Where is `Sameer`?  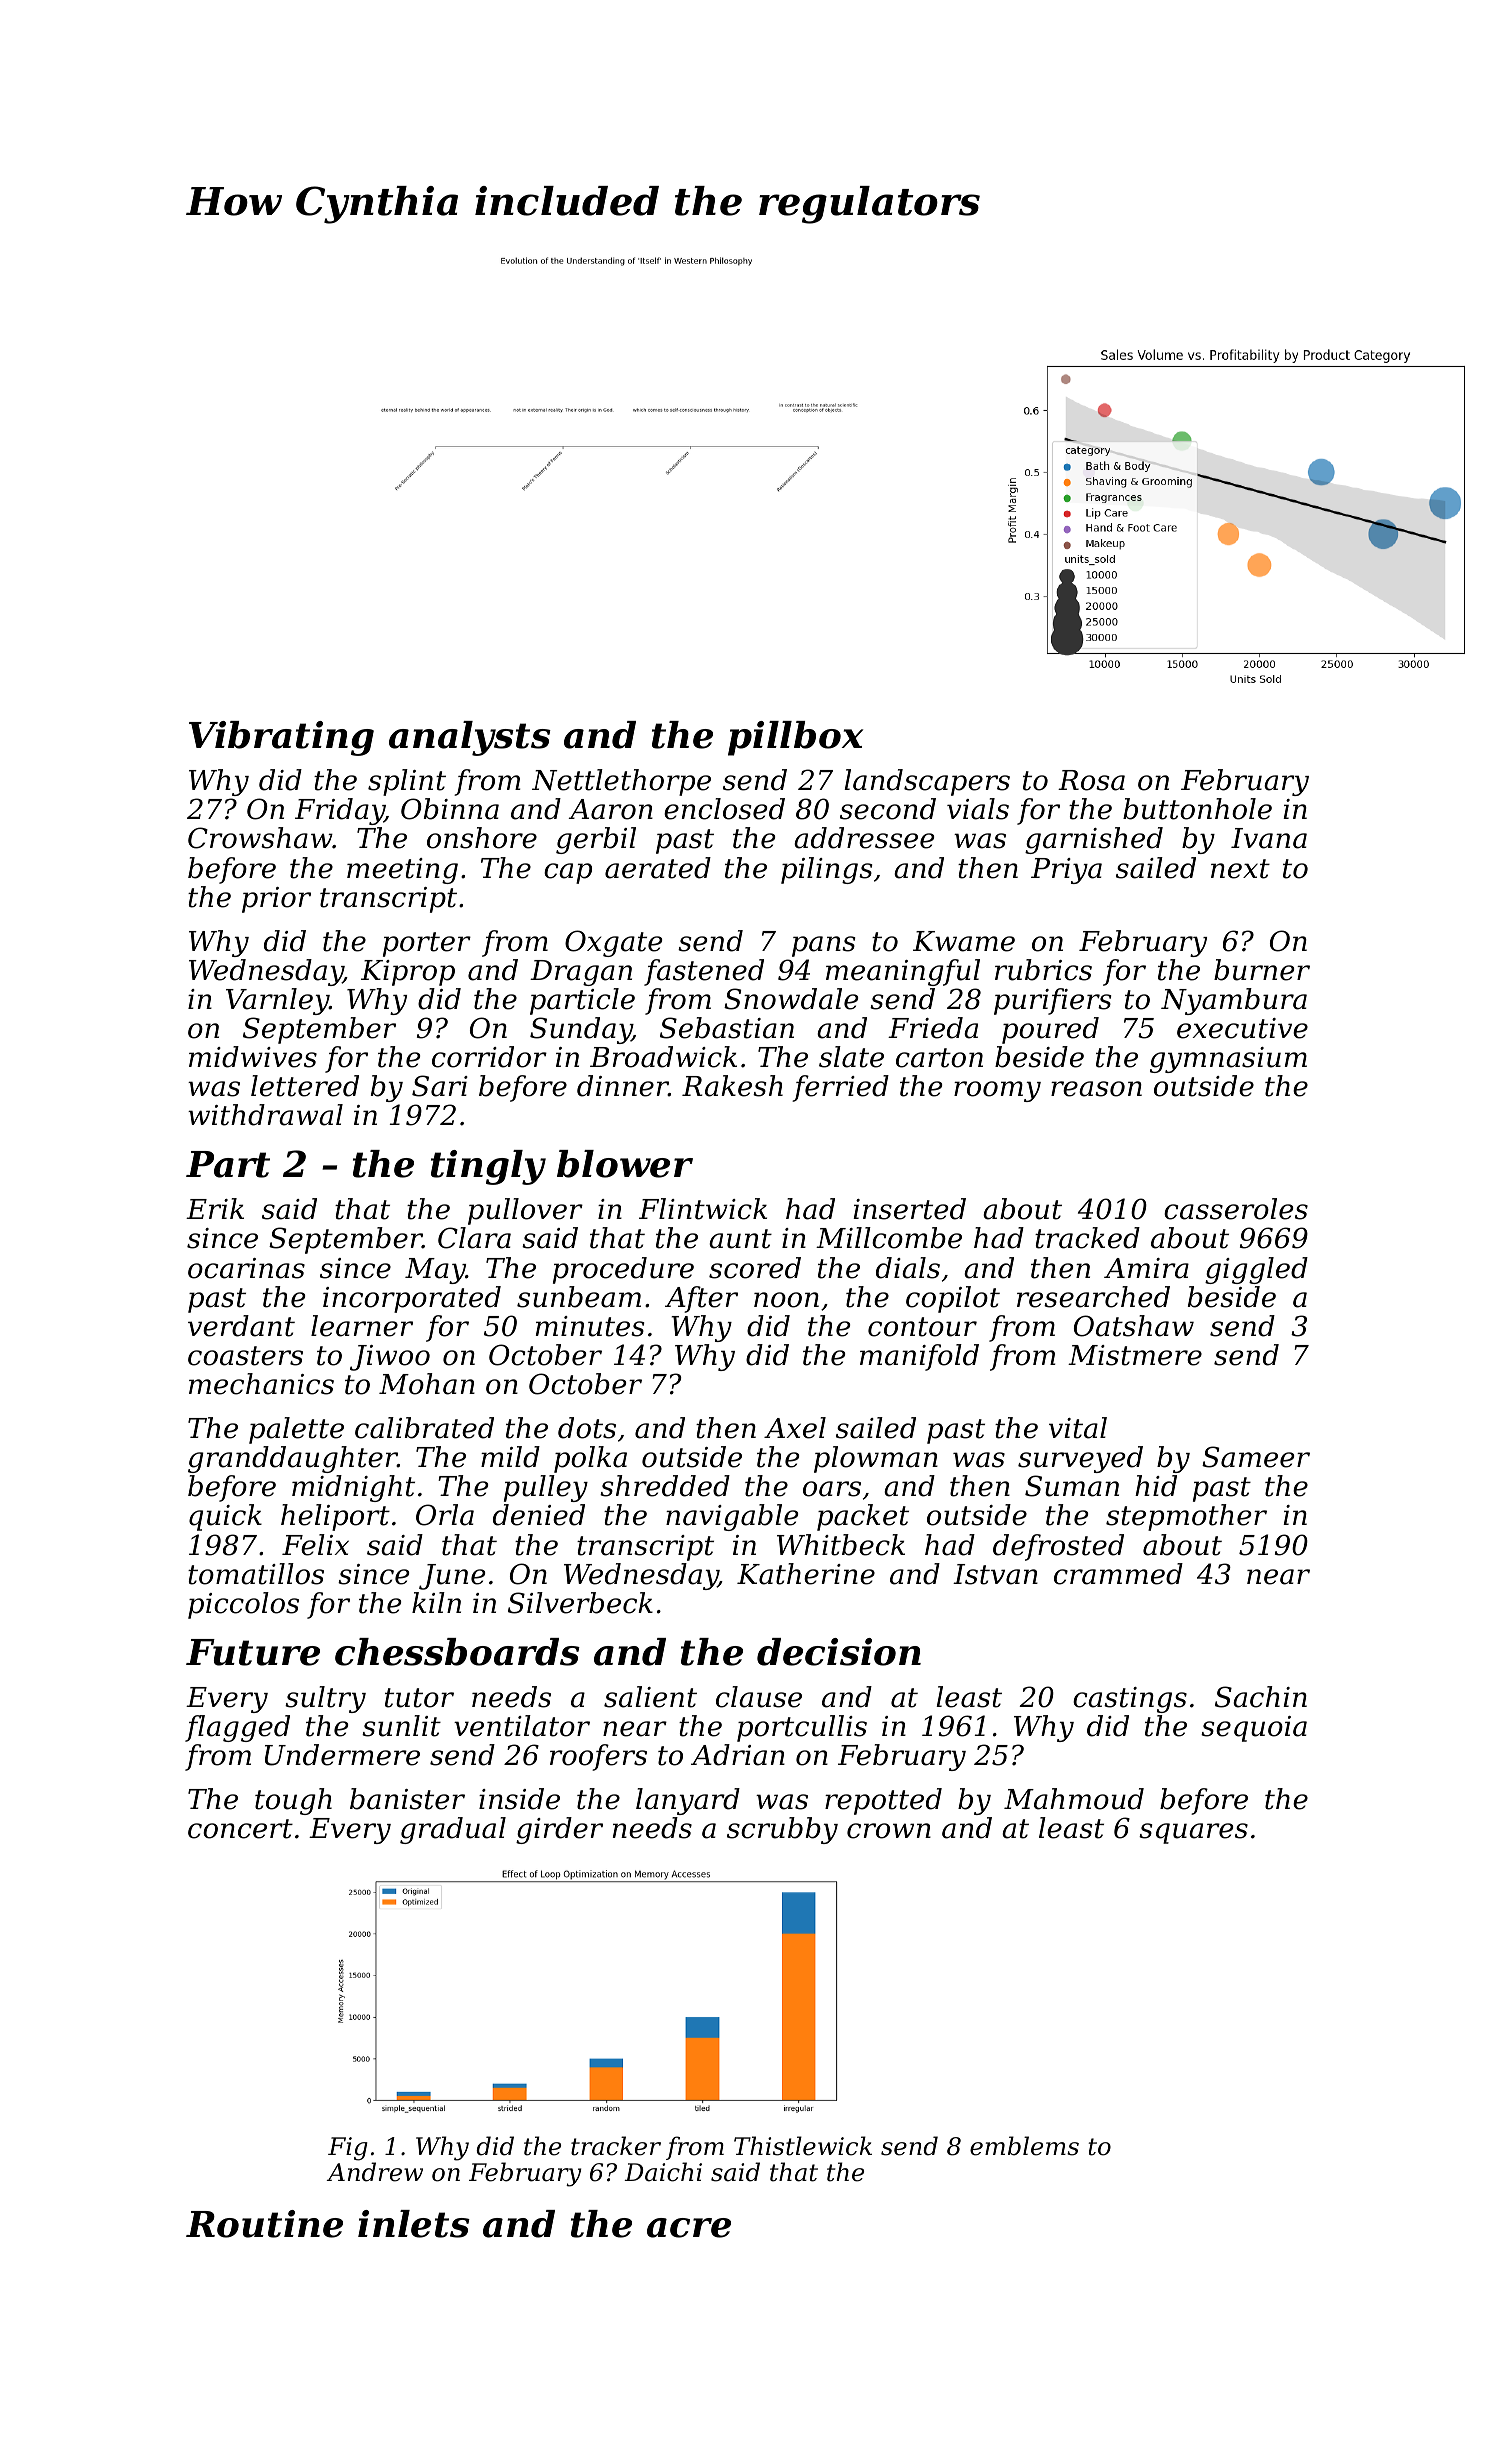
Sameer is located at coordinates (1256, 1457).
